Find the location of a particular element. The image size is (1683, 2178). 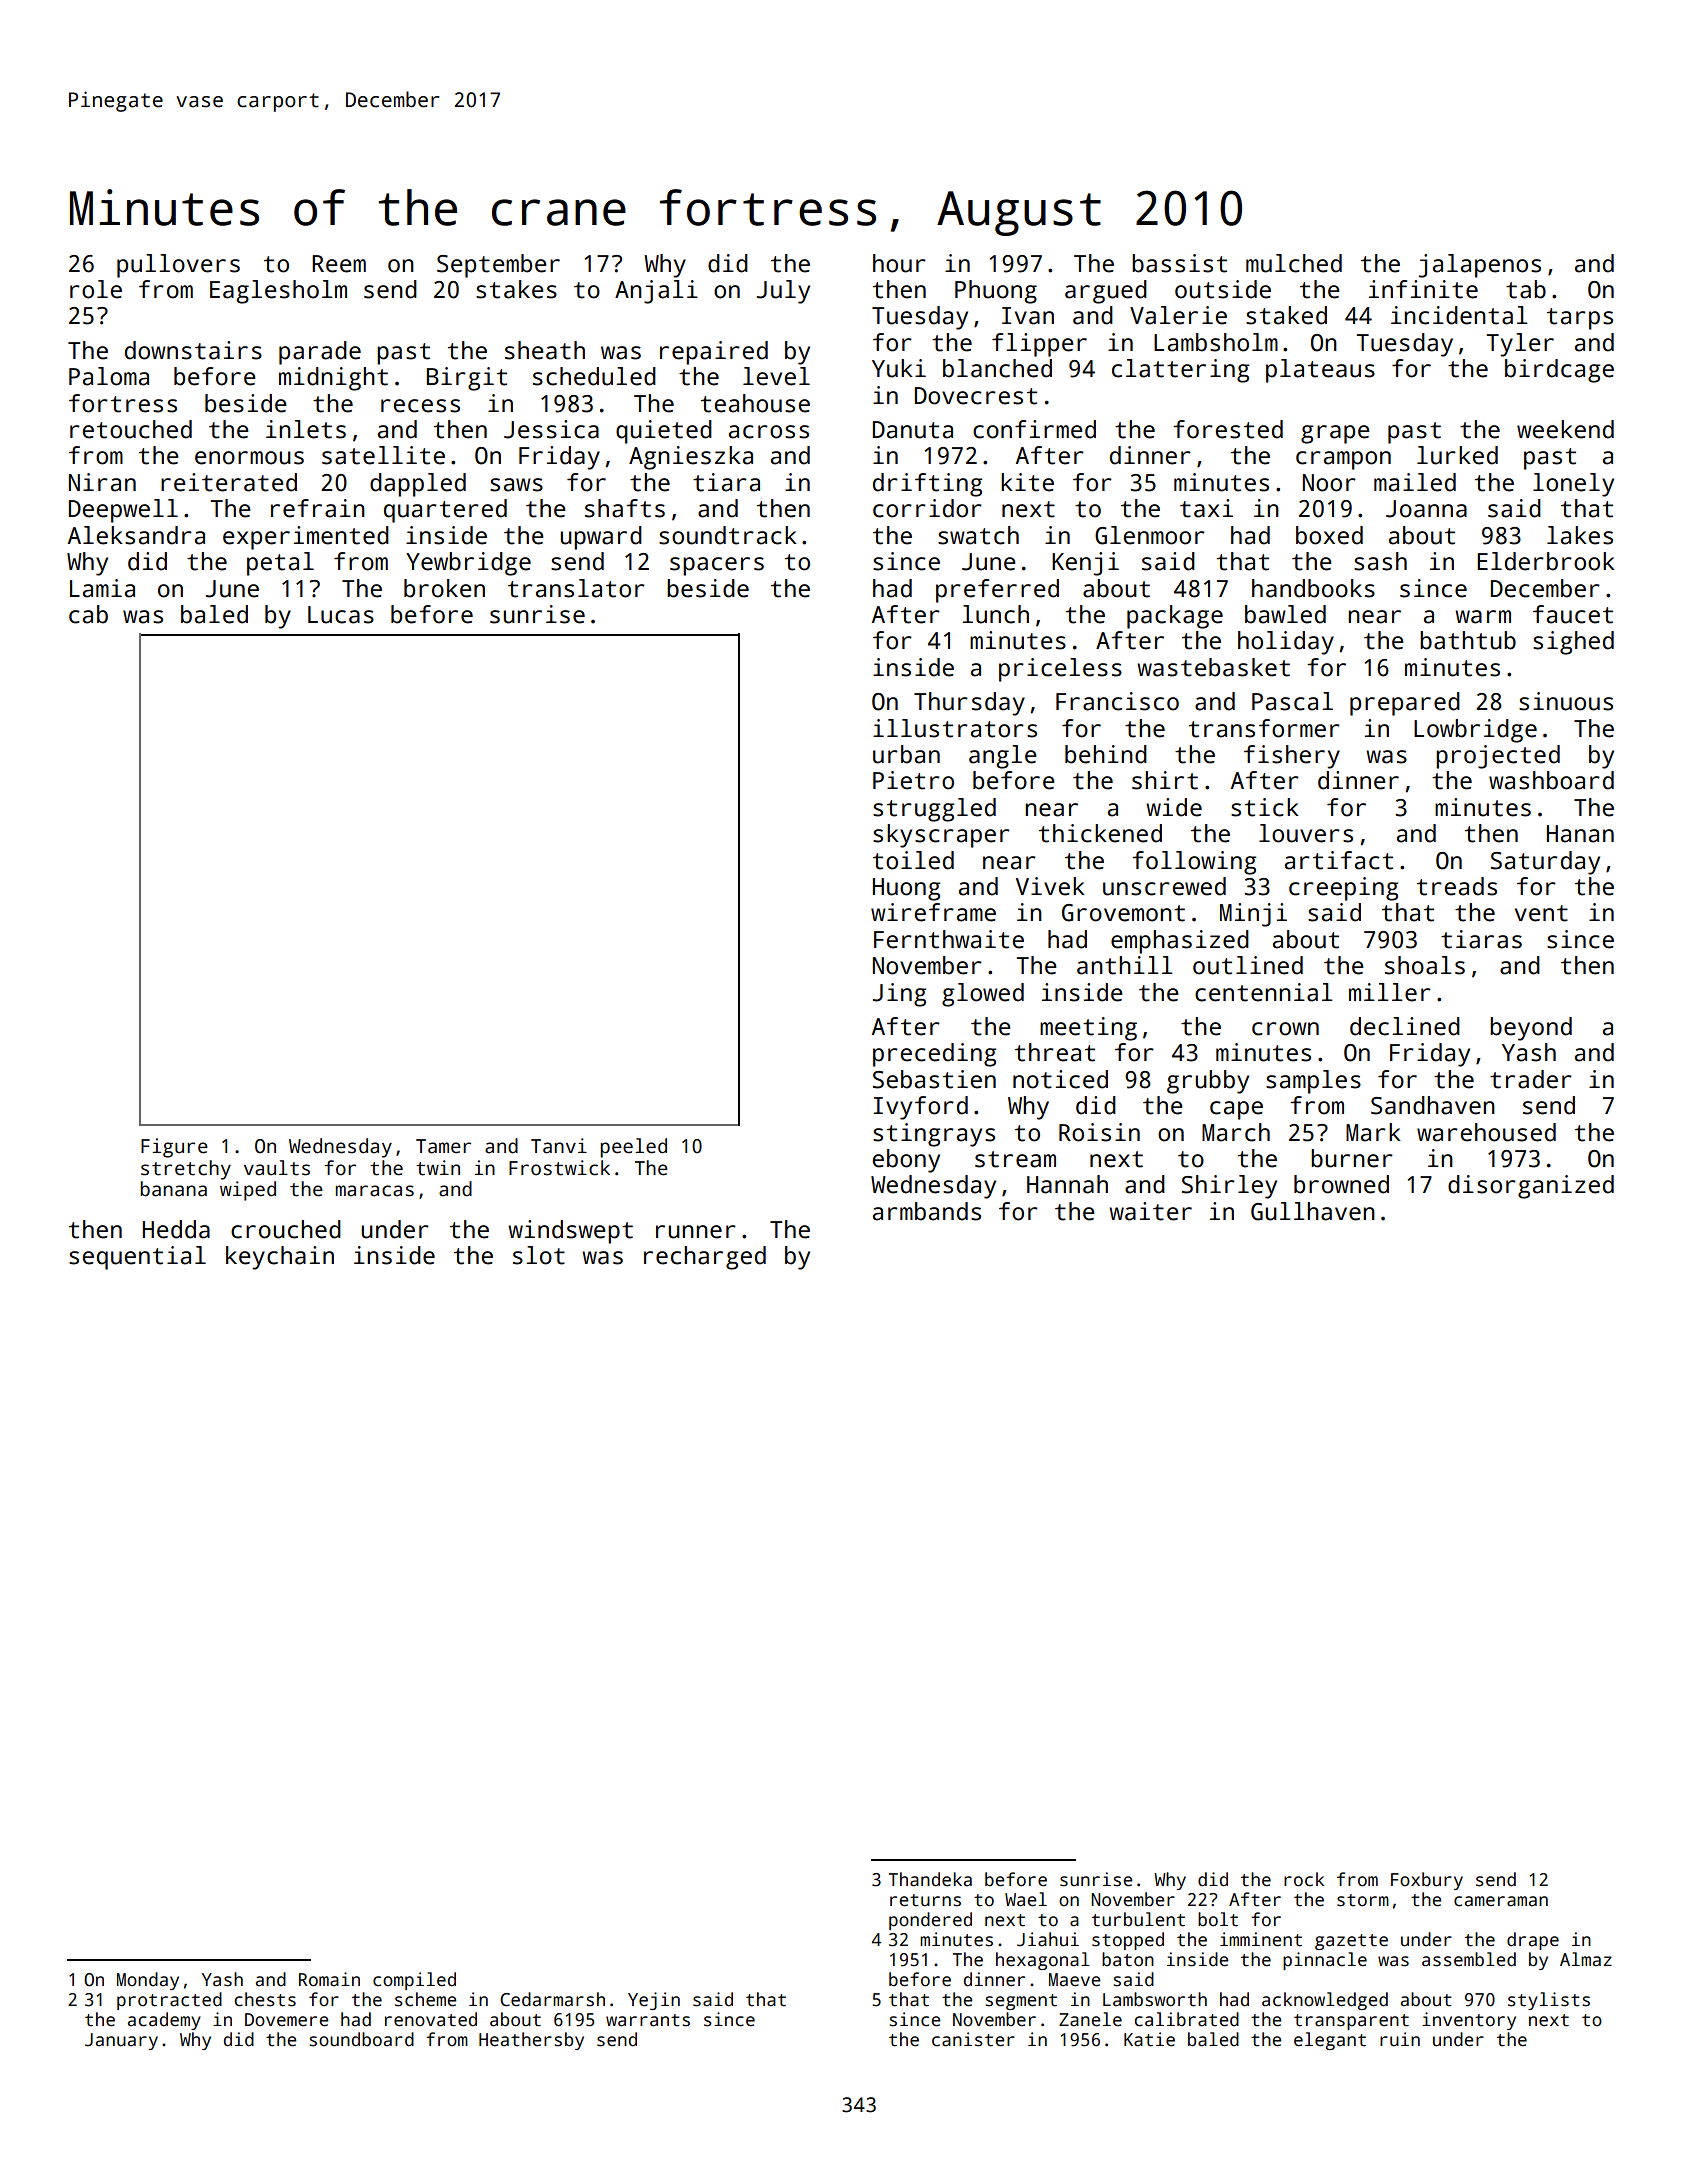

Birgit is located at coordinates (467, 379).
